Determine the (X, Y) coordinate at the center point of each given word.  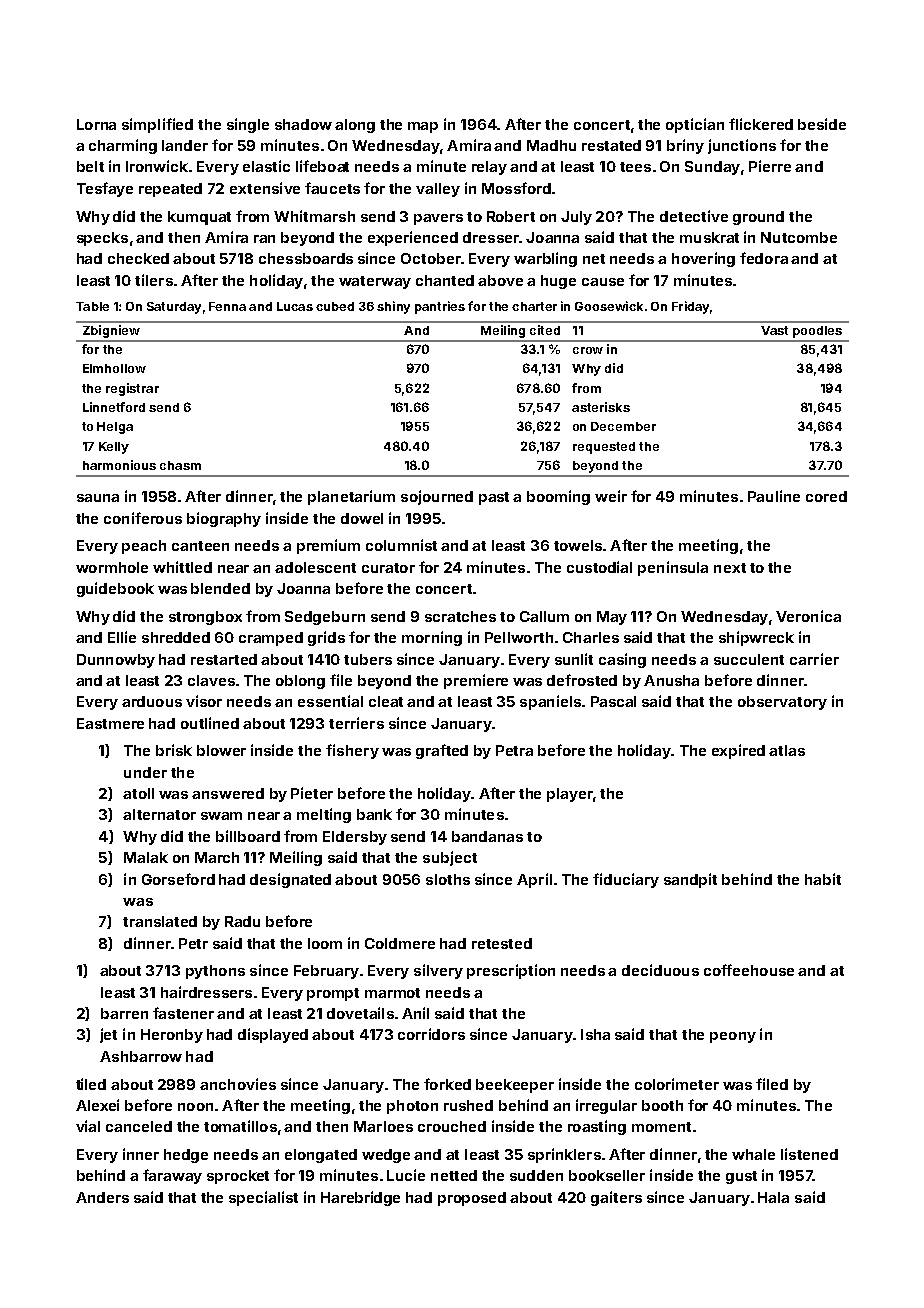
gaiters (616, 1198)
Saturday (174, 308)
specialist (263, 1198)
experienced (413, 238)
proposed (472, 1199)
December (623, 426)
